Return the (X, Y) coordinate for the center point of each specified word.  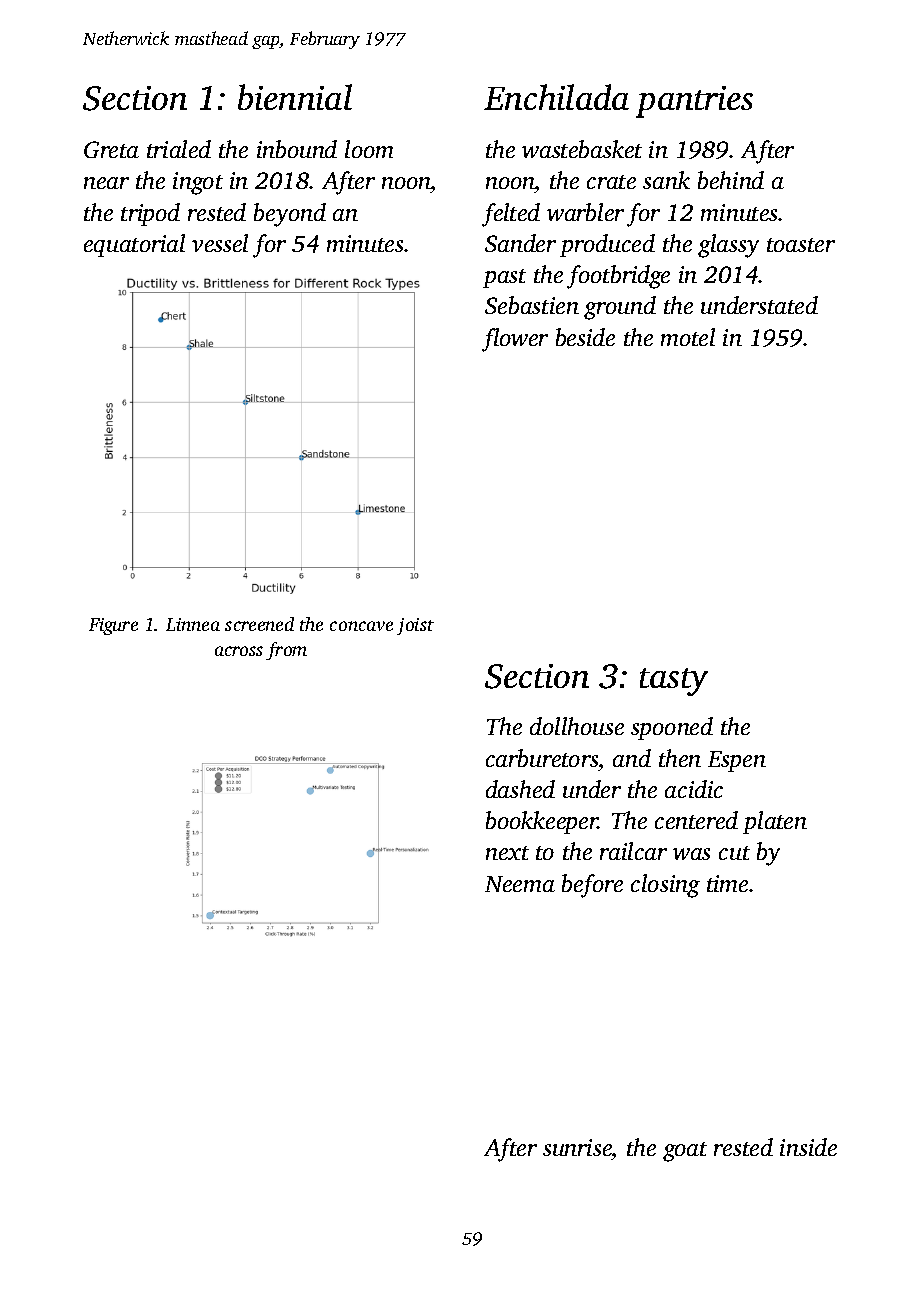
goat (685, 1152)
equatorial (134, 245)
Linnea (193, 624)
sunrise (577, 1147)
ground (620, 308)
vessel (220, 243)
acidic (694, 789)
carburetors (542, 758)
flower (515, 340)
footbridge (618, 277)
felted (511, 215)
